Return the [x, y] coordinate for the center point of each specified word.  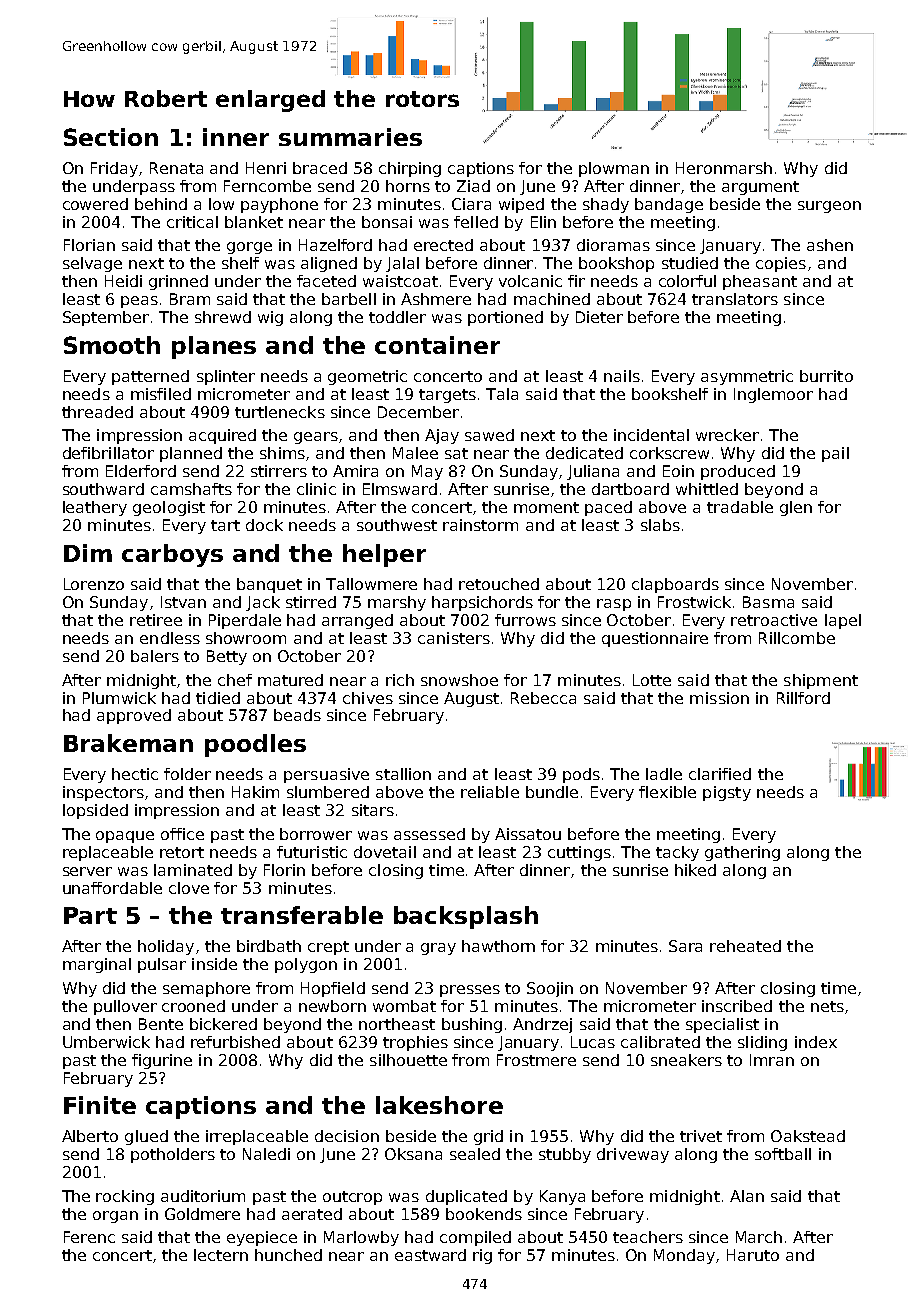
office [182, 834]
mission [719, 698]
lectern [221, 1255]
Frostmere [536, 1060]
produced [738, 472]
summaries [350, 137]
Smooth [112, 345]
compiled [475, 1238]
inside [214, 964]
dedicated [584, 453]
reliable [490, 792]
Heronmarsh [724, 168]
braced [320, 168]
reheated [745, 946]
